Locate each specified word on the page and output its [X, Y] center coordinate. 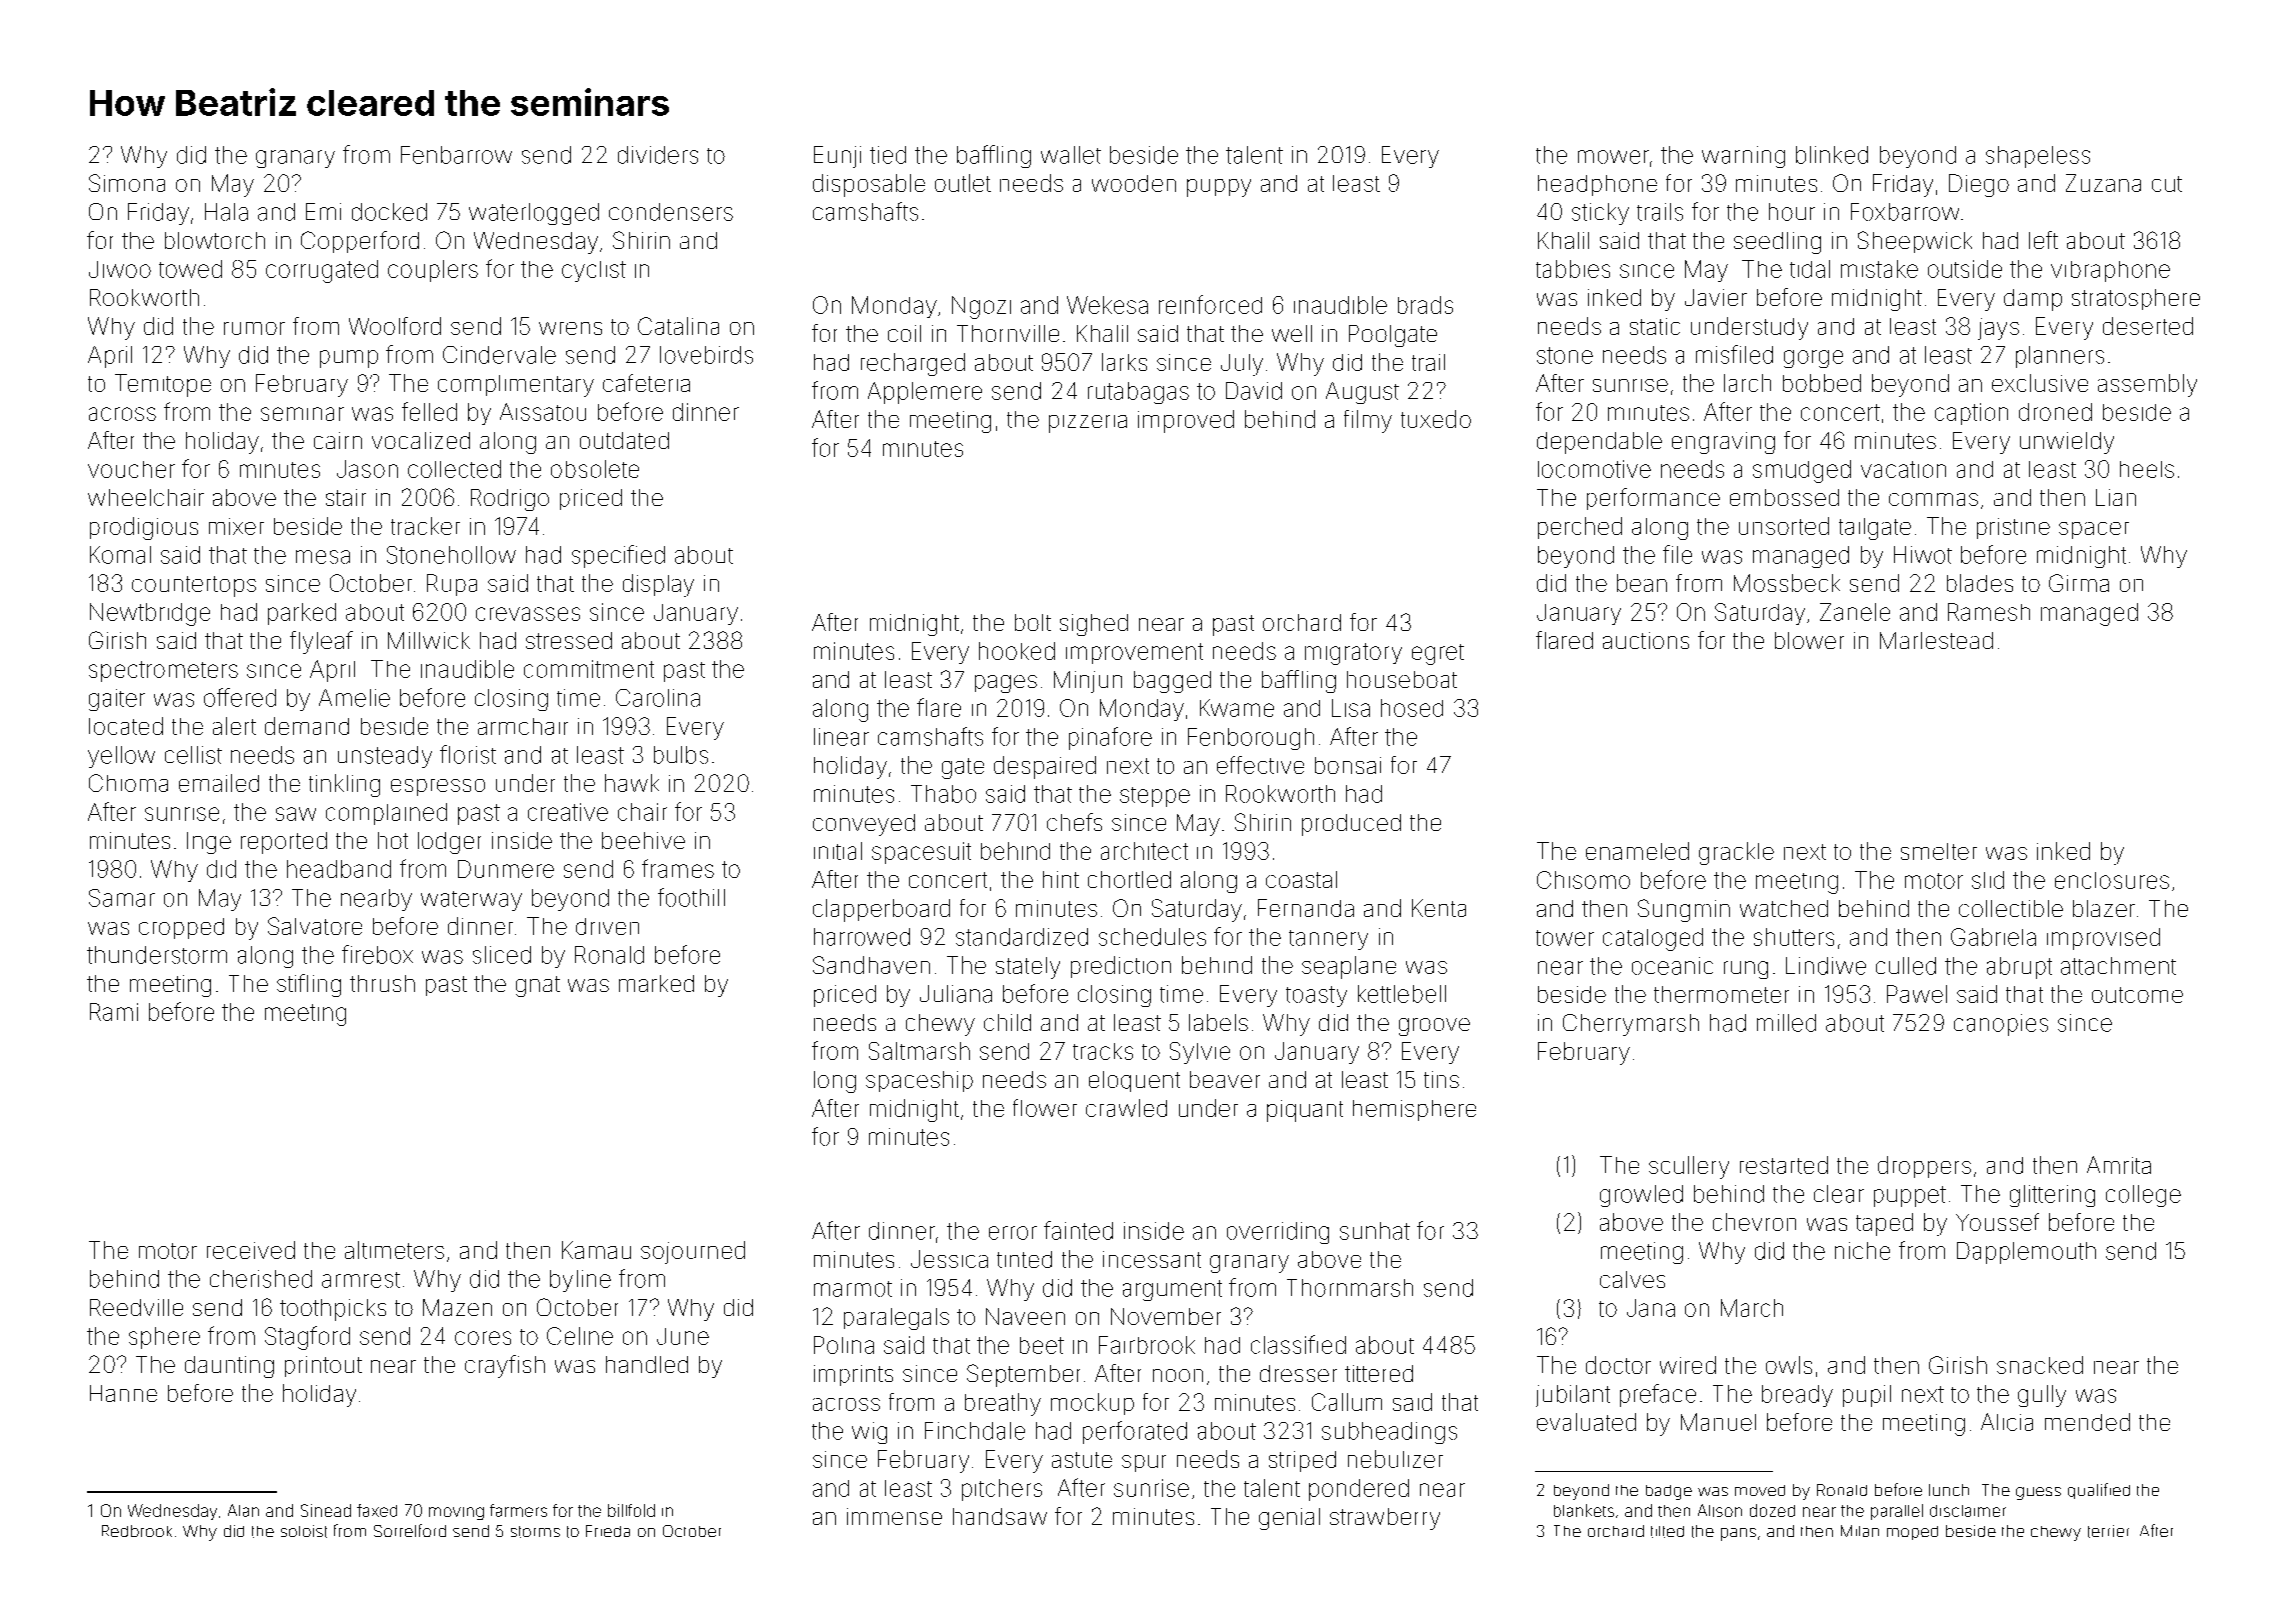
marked [656, 983]
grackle [1736, 853]
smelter [1939, 851]
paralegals [896, 1319]
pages [1006, 684]
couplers [433, 271]
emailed [219, 783]
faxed [377, 1510]
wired [1688, 1365]
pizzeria [1088, 424]
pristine [2013, 528]
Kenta [1439, 908]
